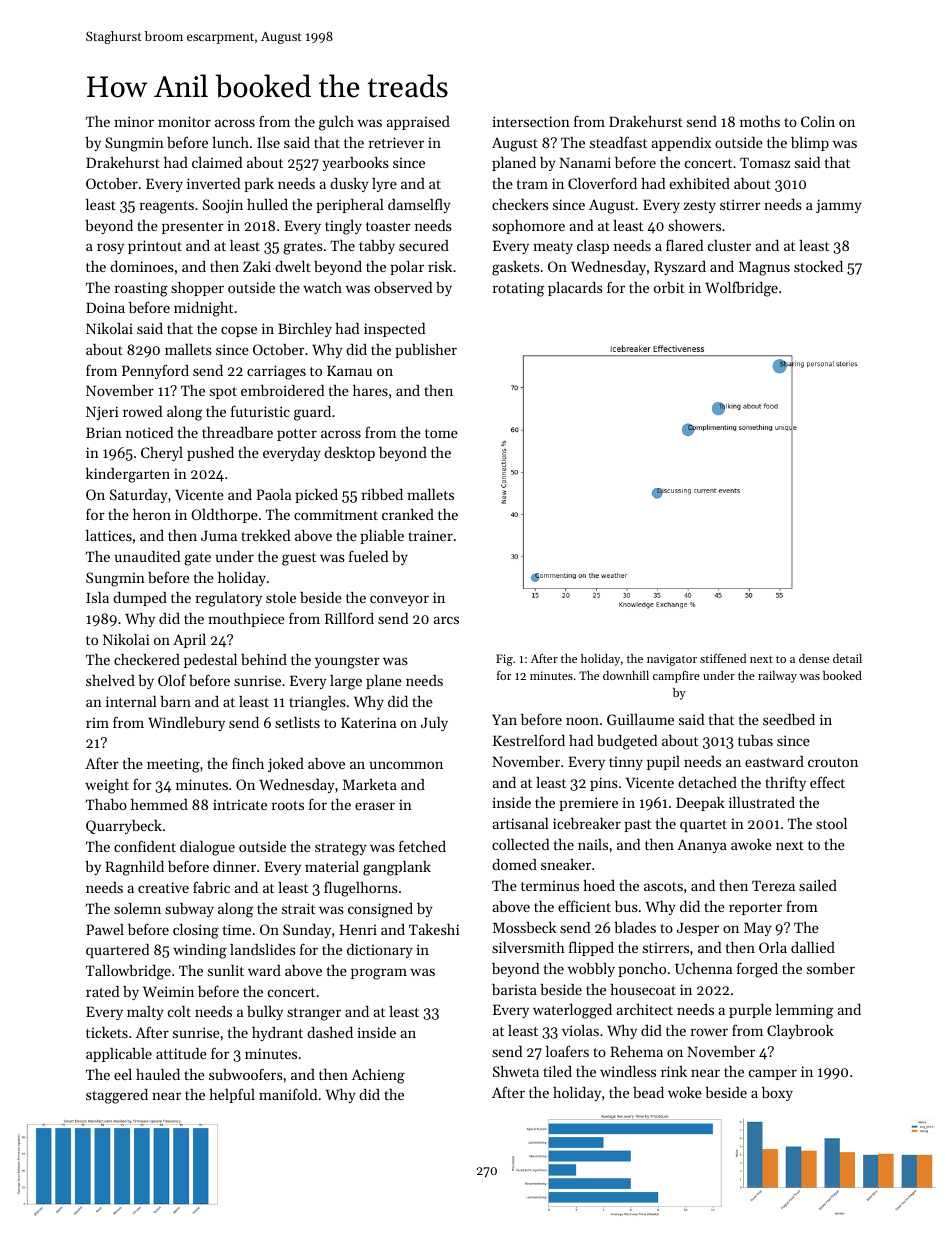  What do you see at coordinates (265, 1013) in the image?
I see `bulky` at bounding box center [265, 1013].
